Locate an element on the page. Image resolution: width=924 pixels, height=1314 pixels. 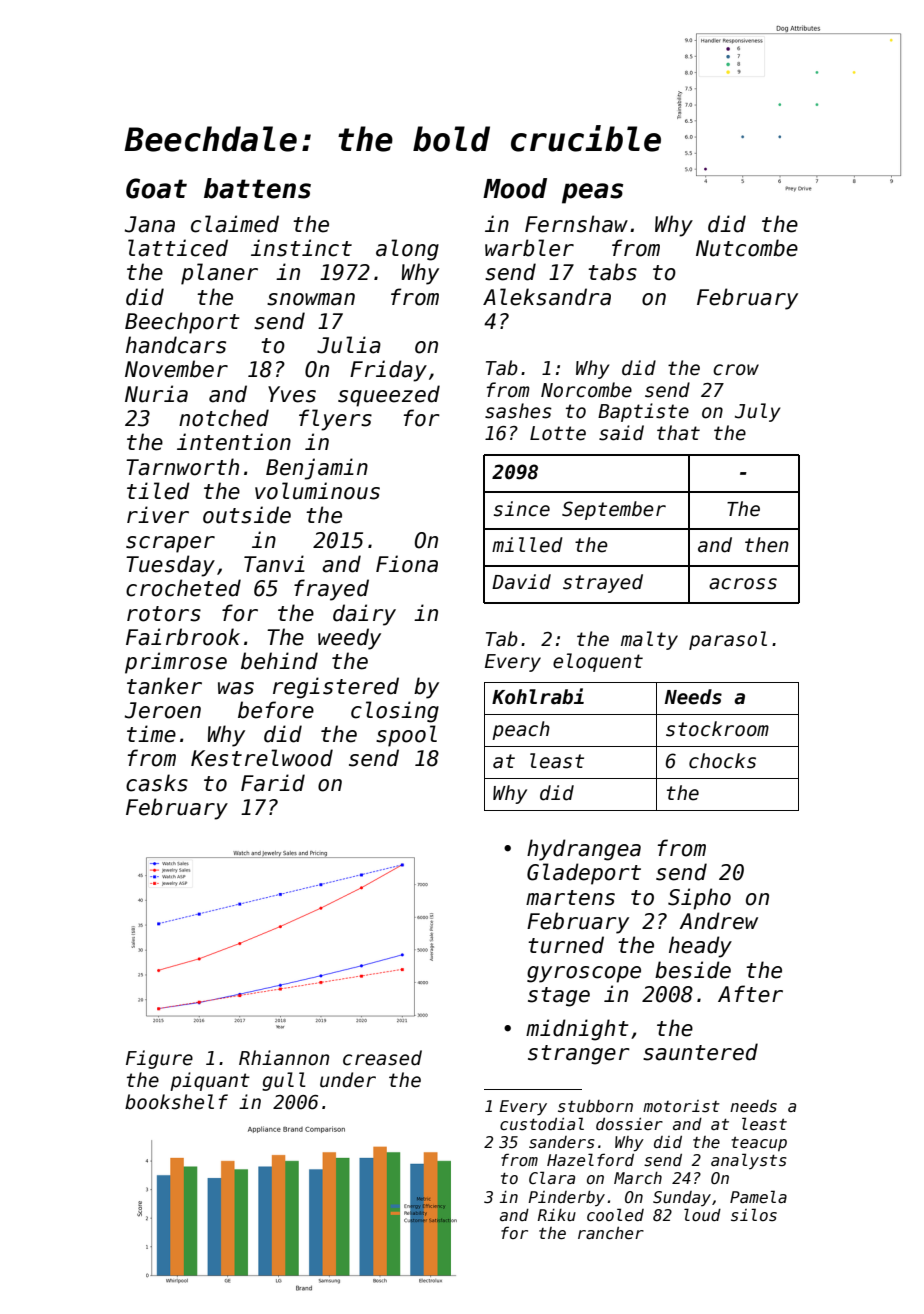
bookshelf is located at coordinates (176, 1102).
